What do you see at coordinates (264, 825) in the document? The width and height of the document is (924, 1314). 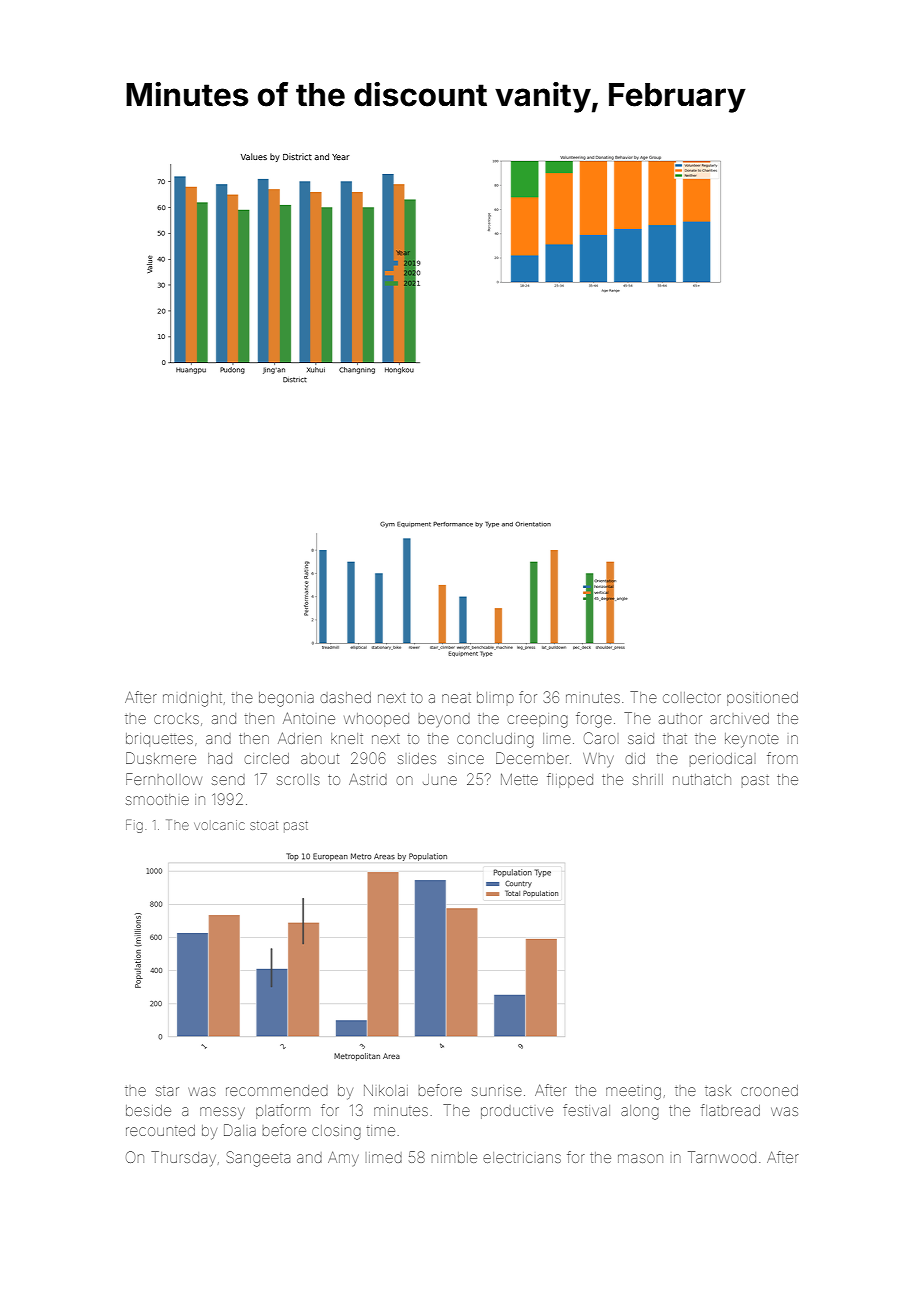 I see `stoat` at bounding box center [264, 825].
